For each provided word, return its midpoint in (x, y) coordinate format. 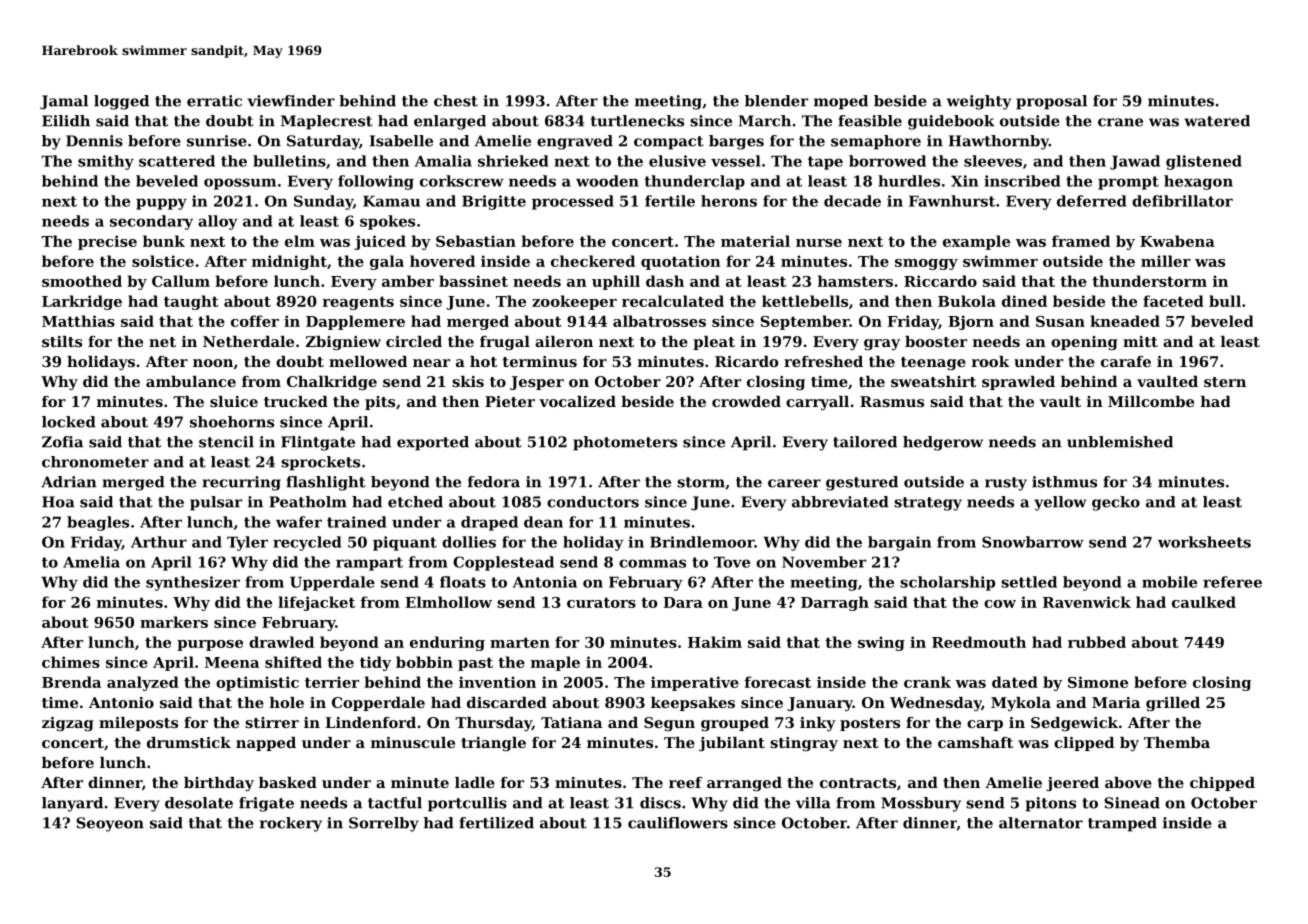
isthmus (1064, 482)
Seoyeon (110, 824)
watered (1217, 121)
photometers (625, 443)
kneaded (1125, 321)
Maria (1116, 702)
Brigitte (494, 202)
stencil (226, 442)
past (475, 664)
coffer (255, 321)
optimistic (257, 683)
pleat (714, 343)
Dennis (94, 141)
